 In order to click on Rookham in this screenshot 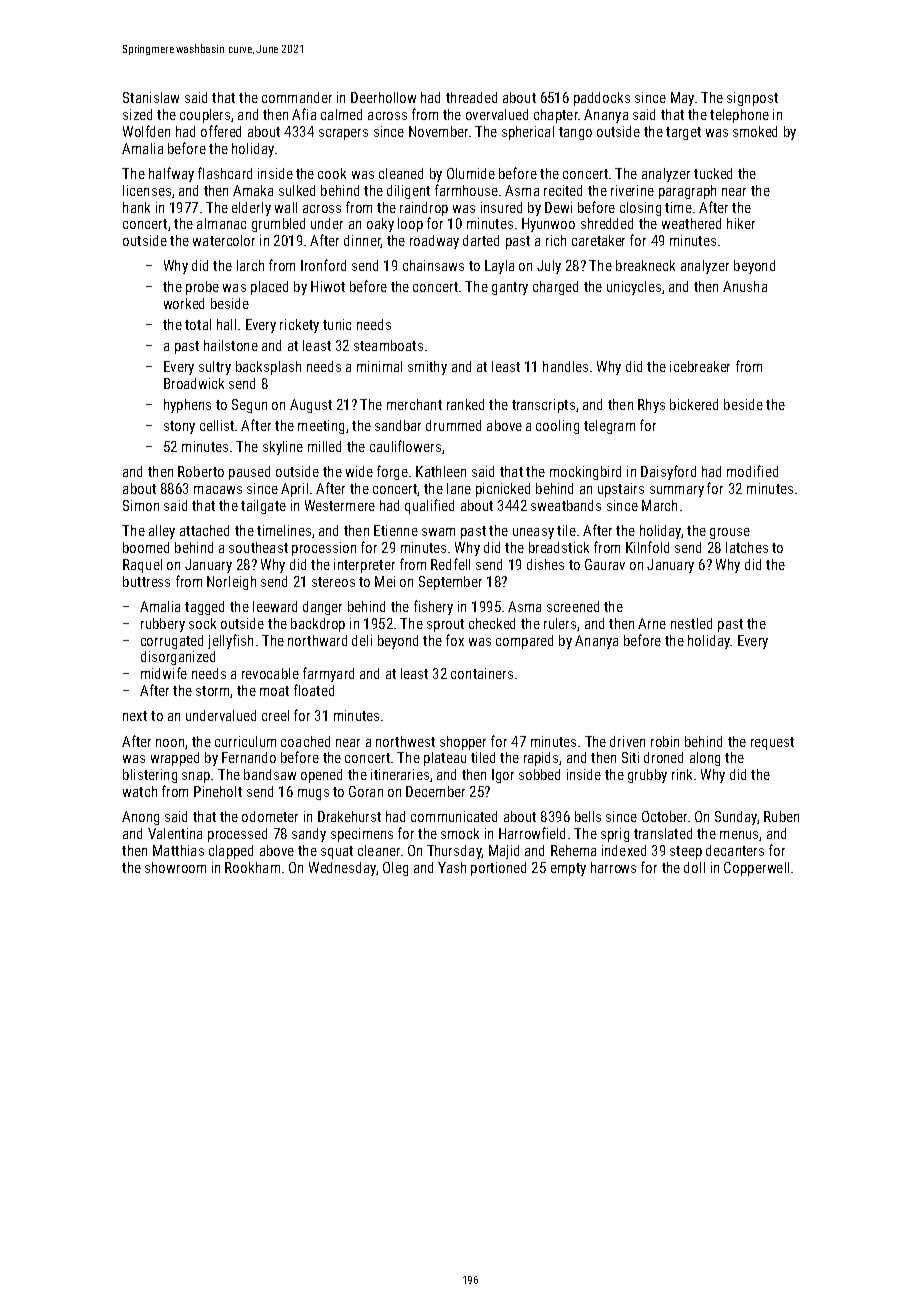, I will do `click(252, 867)`.
